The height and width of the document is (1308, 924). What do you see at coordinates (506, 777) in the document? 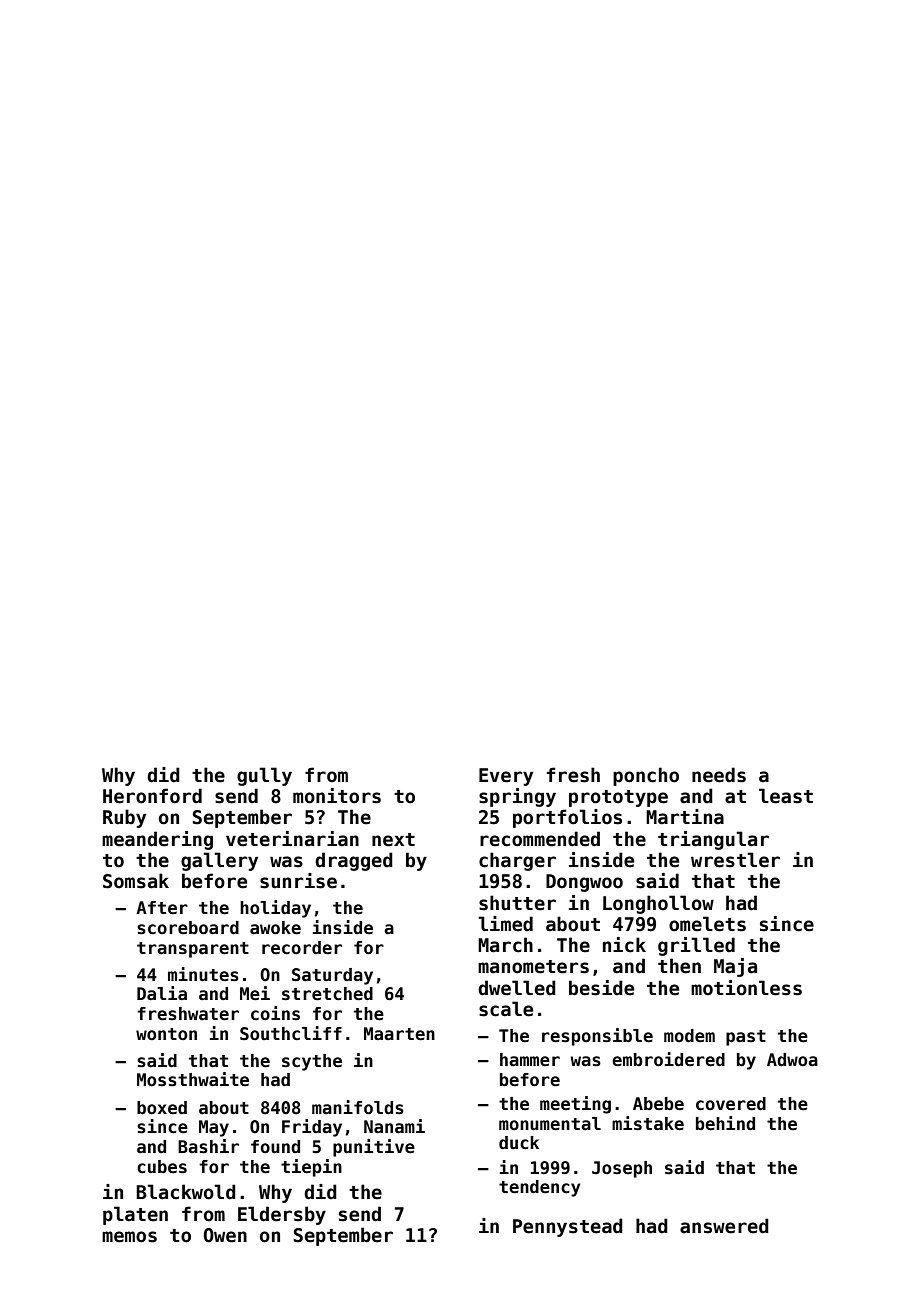
I see `Every` at bounding box center [506, 777].
